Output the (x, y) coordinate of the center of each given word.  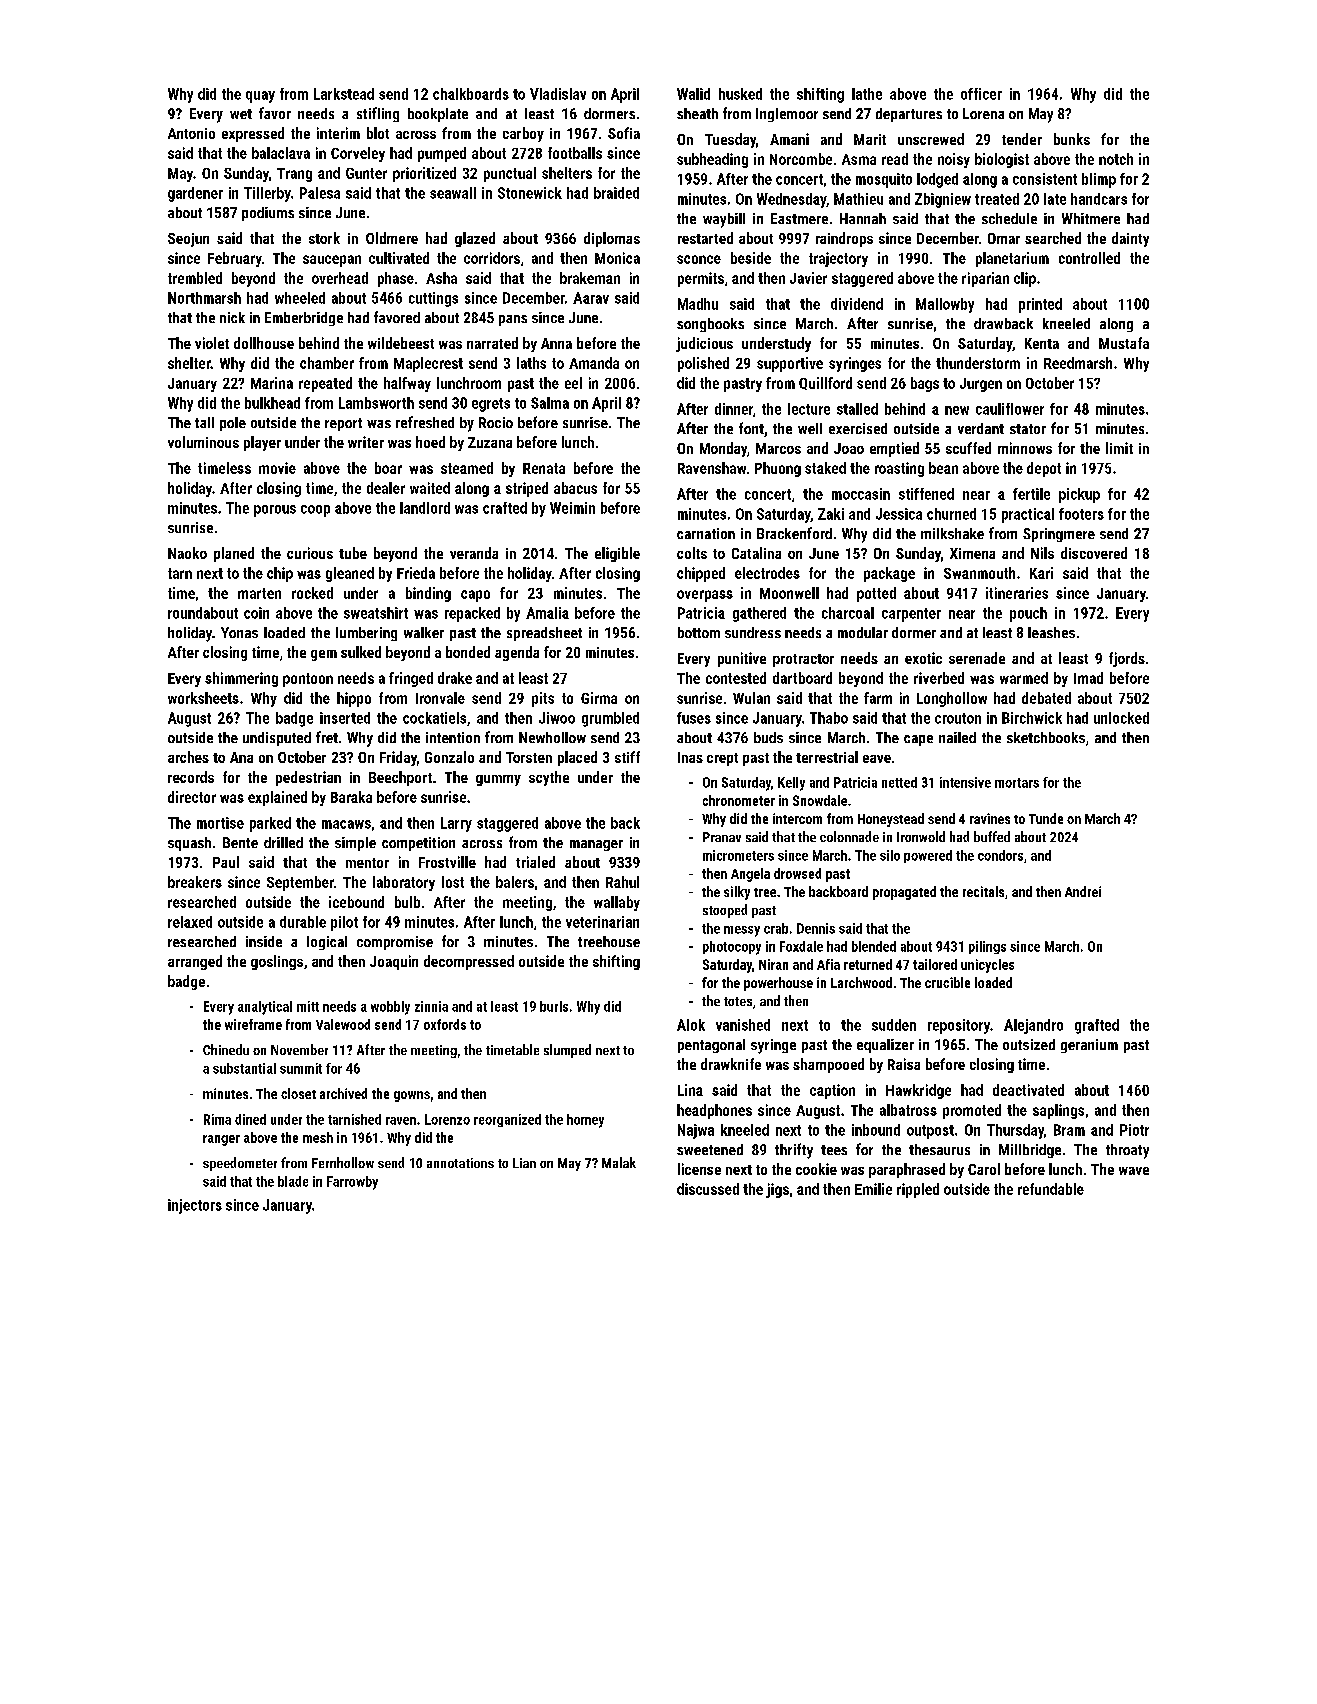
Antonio (191, 133)
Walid (693, 94)
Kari (1041, 573)
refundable (1051, 1189)
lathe (867, 94)
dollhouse (264, 343)
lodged (937, 180)
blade (293, 1181)
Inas (690, 757)
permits (701, 279)
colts (692, 553)
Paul (226, 862)
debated (1046, 698)
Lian (524, 1163)
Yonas (239, 632)
